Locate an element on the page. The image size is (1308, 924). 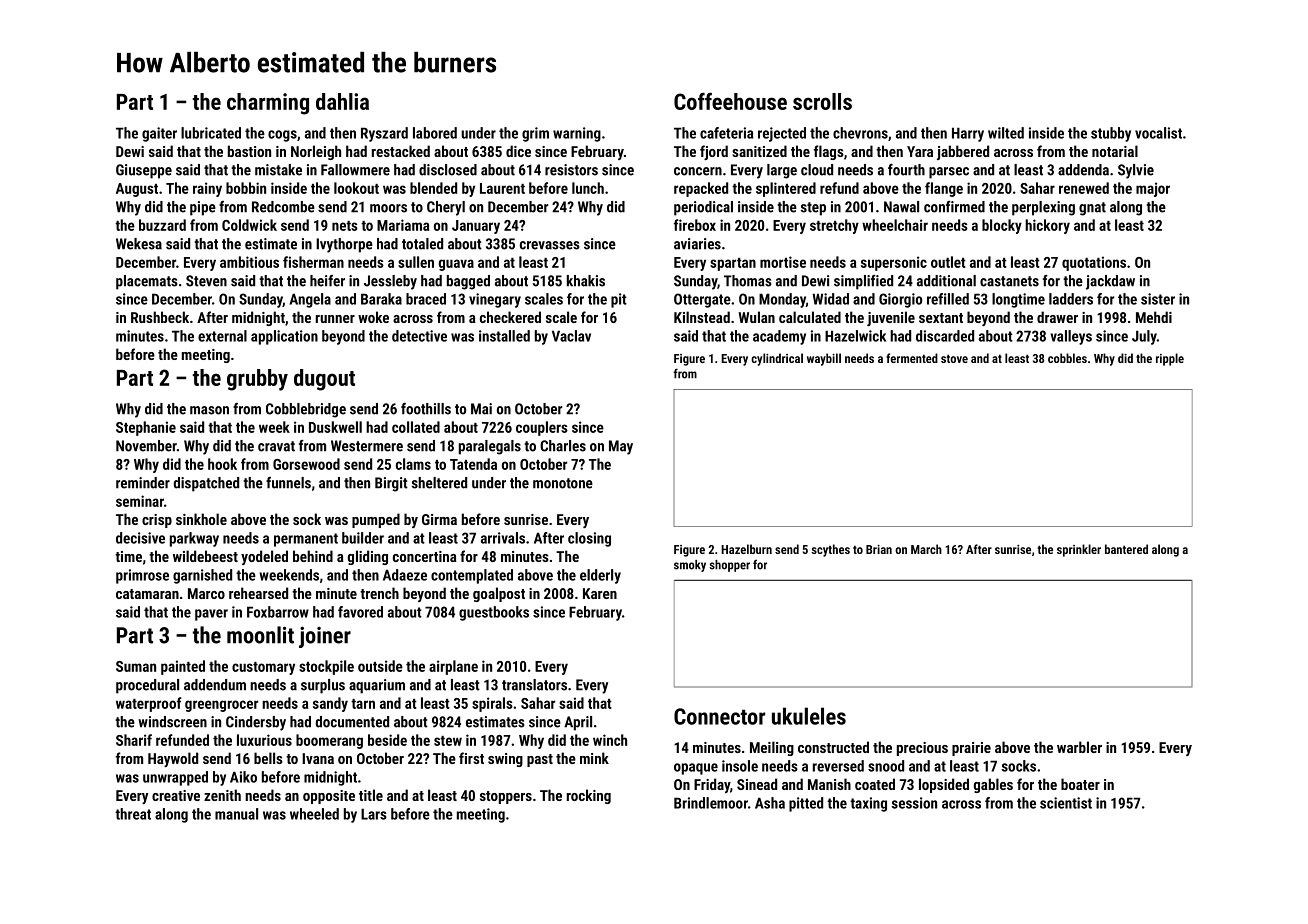
placemats is located at coordinates (147, 282).
